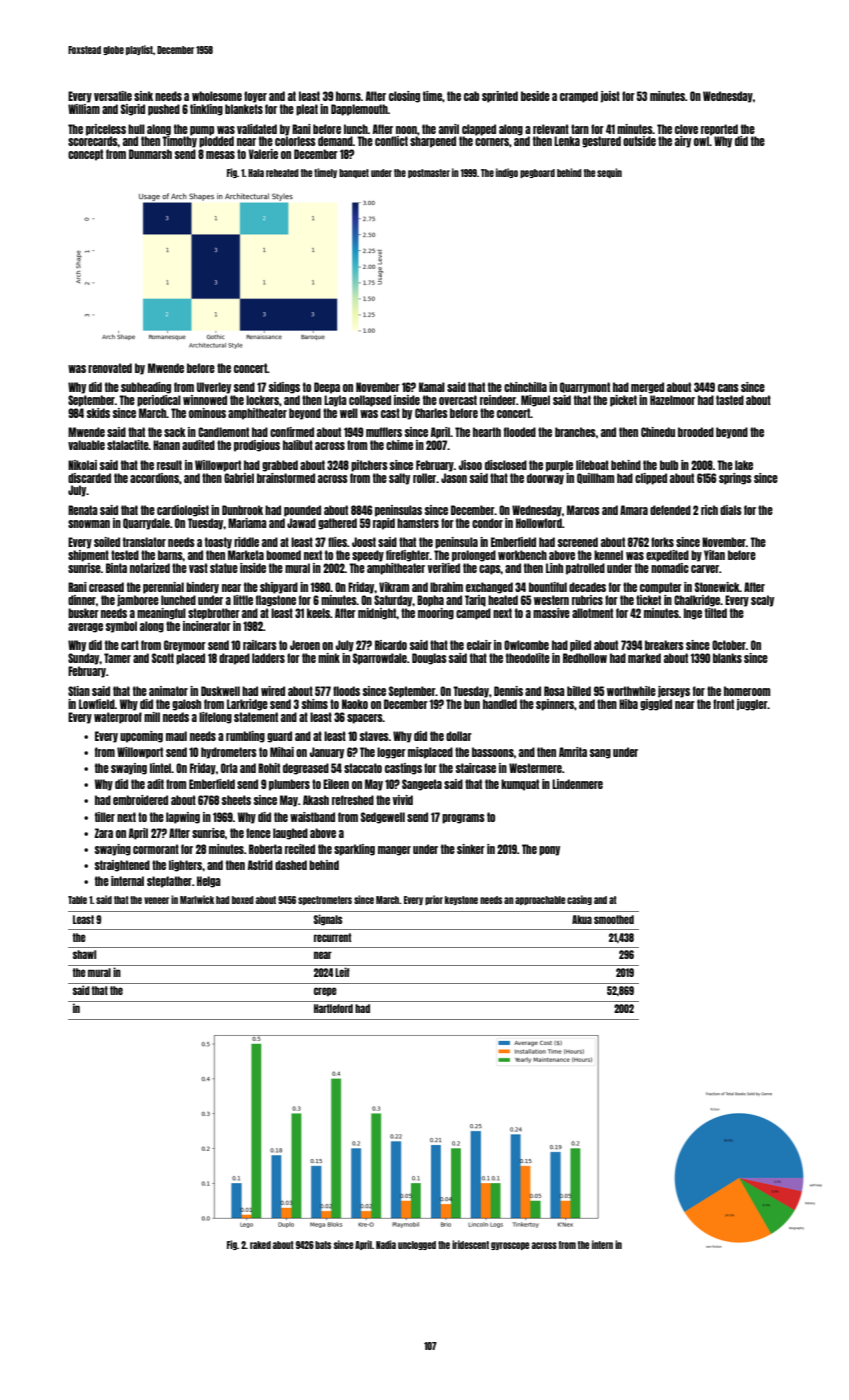 Image resolution: width=849 pixels, height=1400 pixels. What do you see at coordinates (417, 1245) in the image?
I see `unclogged` at bounding box center [417, 1245].
